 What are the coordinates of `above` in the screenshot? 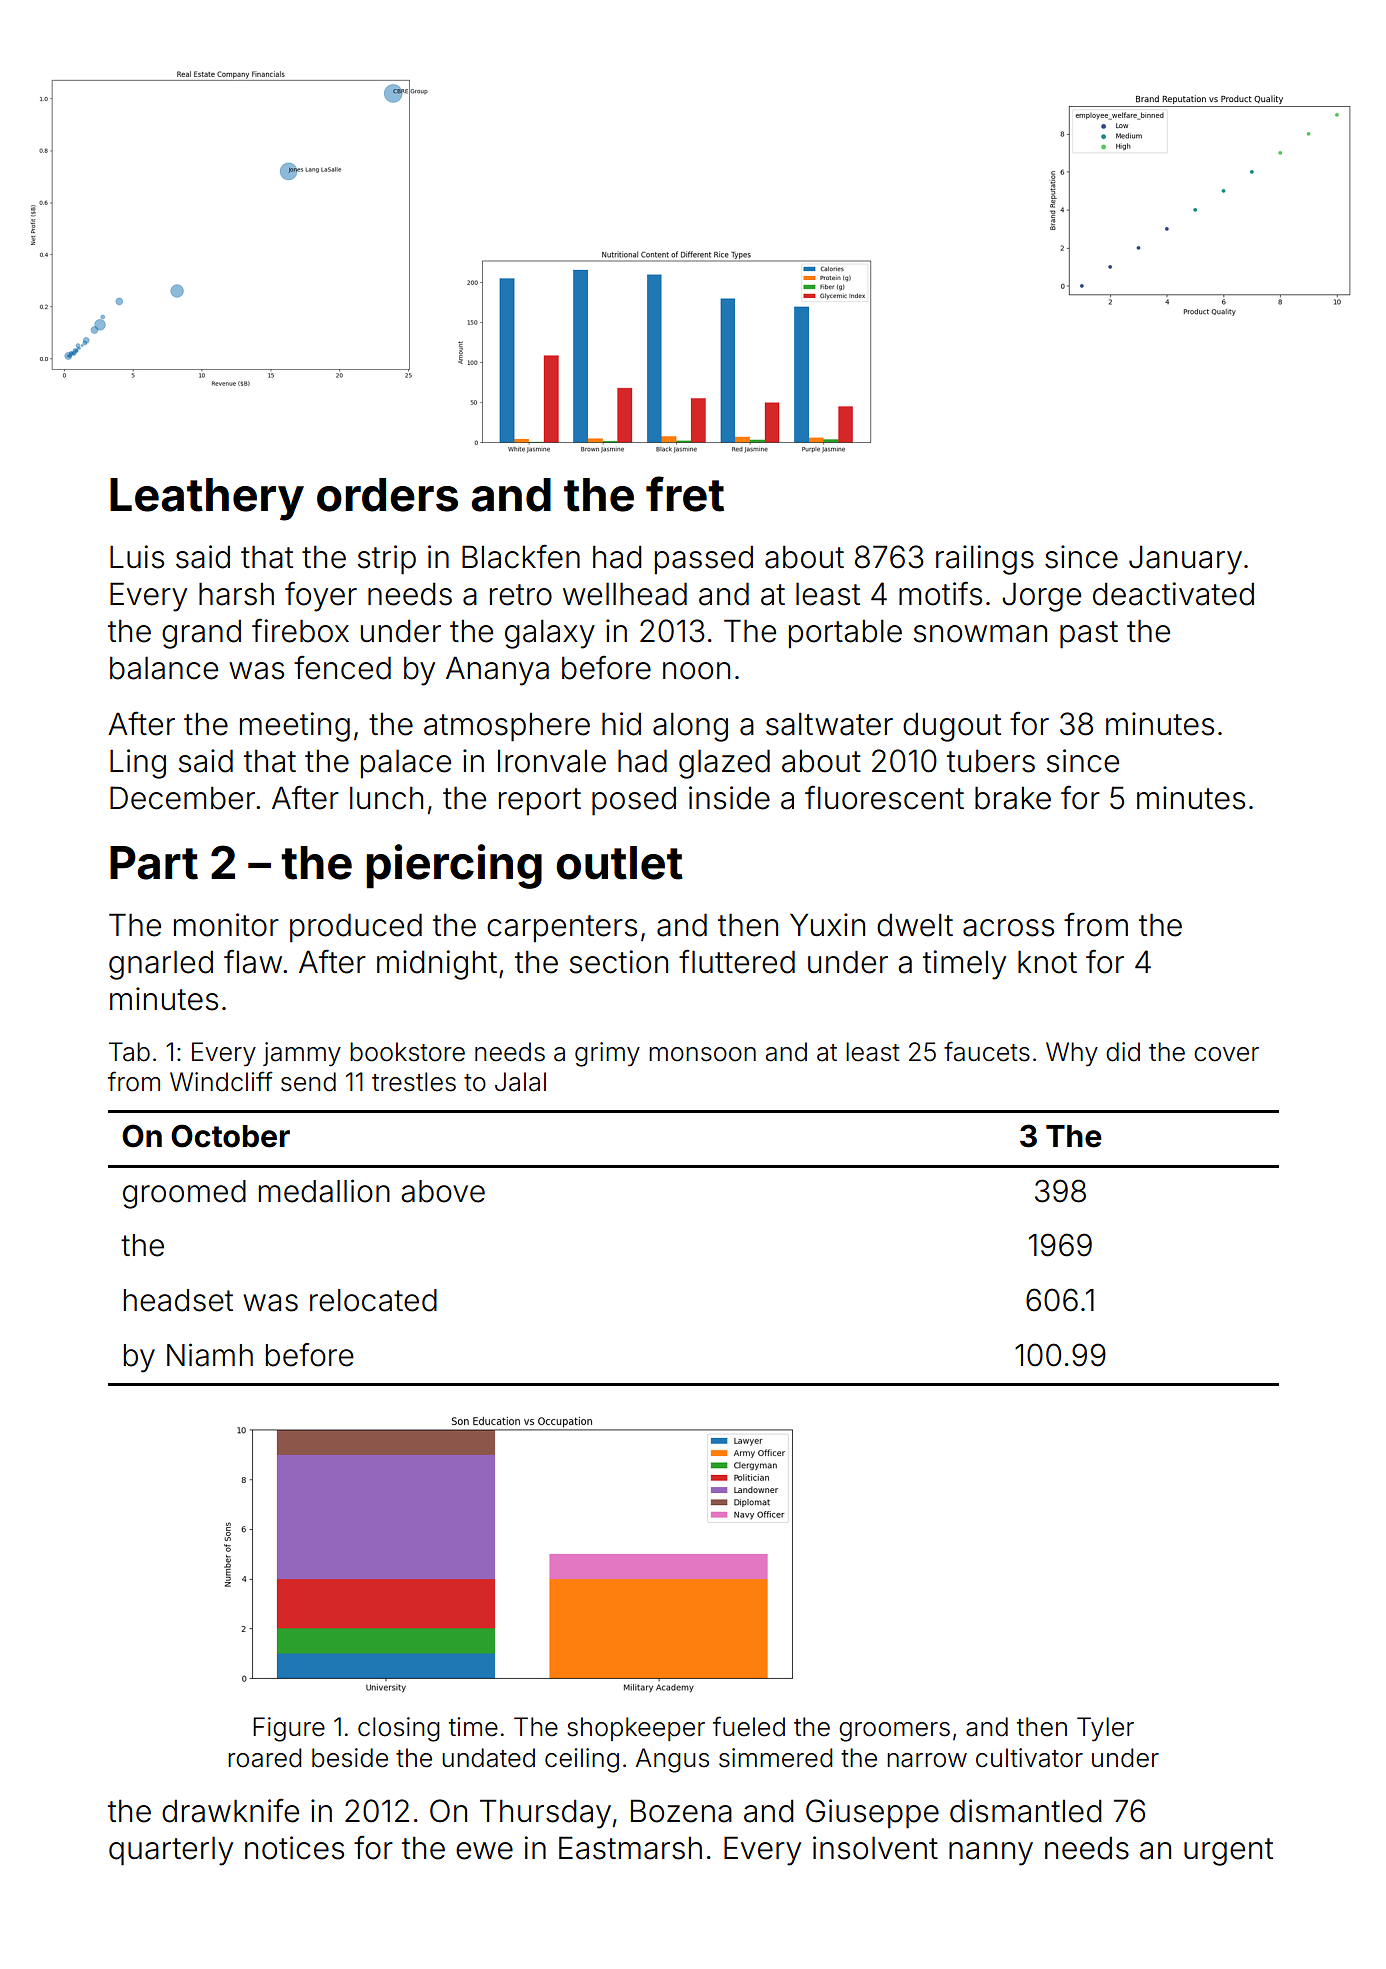 It's located at (443, 1191).
